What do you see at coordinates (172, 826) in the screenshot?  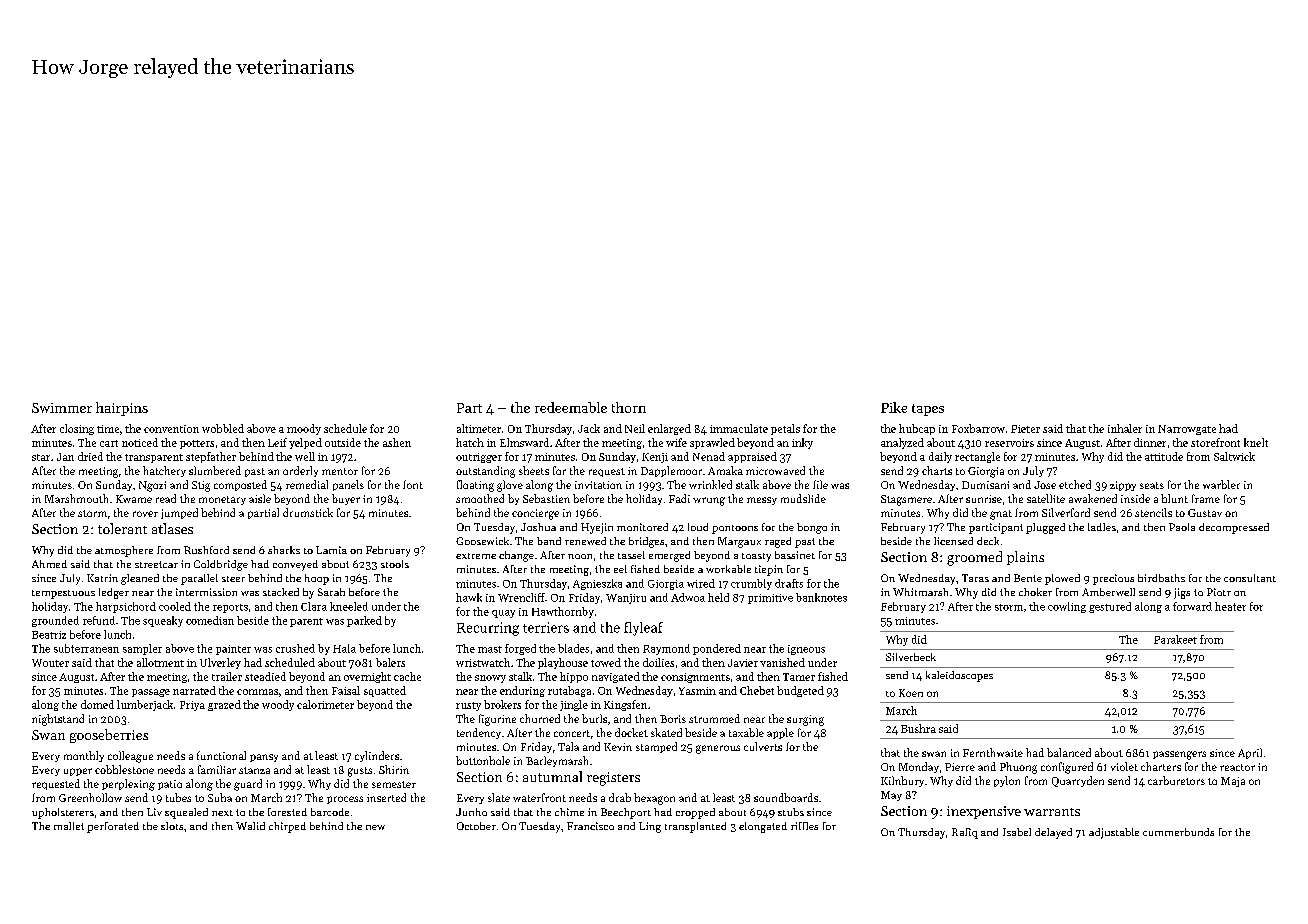 I see `slots` at bounding box center [172, 826].
